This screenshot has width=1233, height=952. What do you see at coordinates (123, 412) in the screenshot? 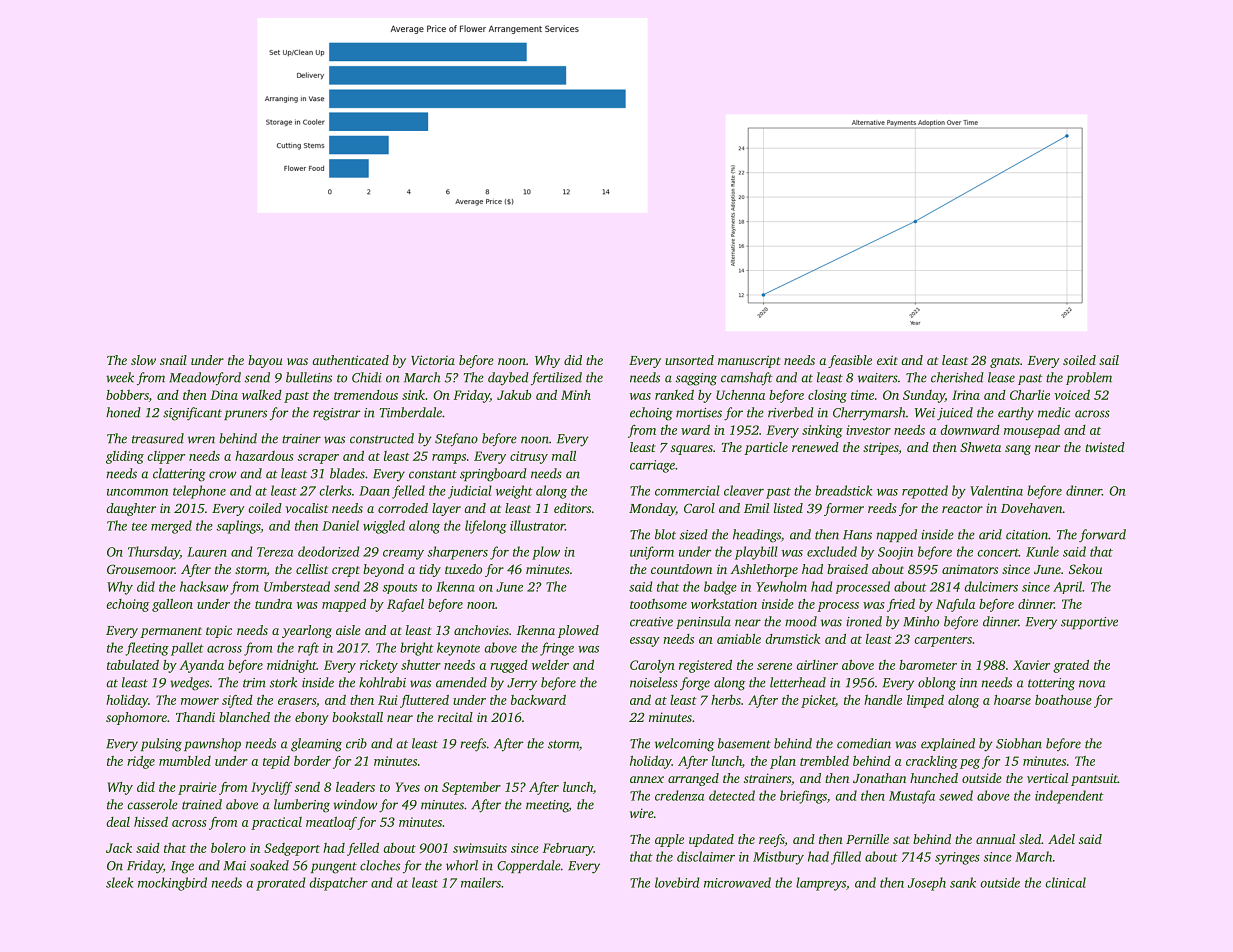
I see `honed` at bounding box center [123, 412].
